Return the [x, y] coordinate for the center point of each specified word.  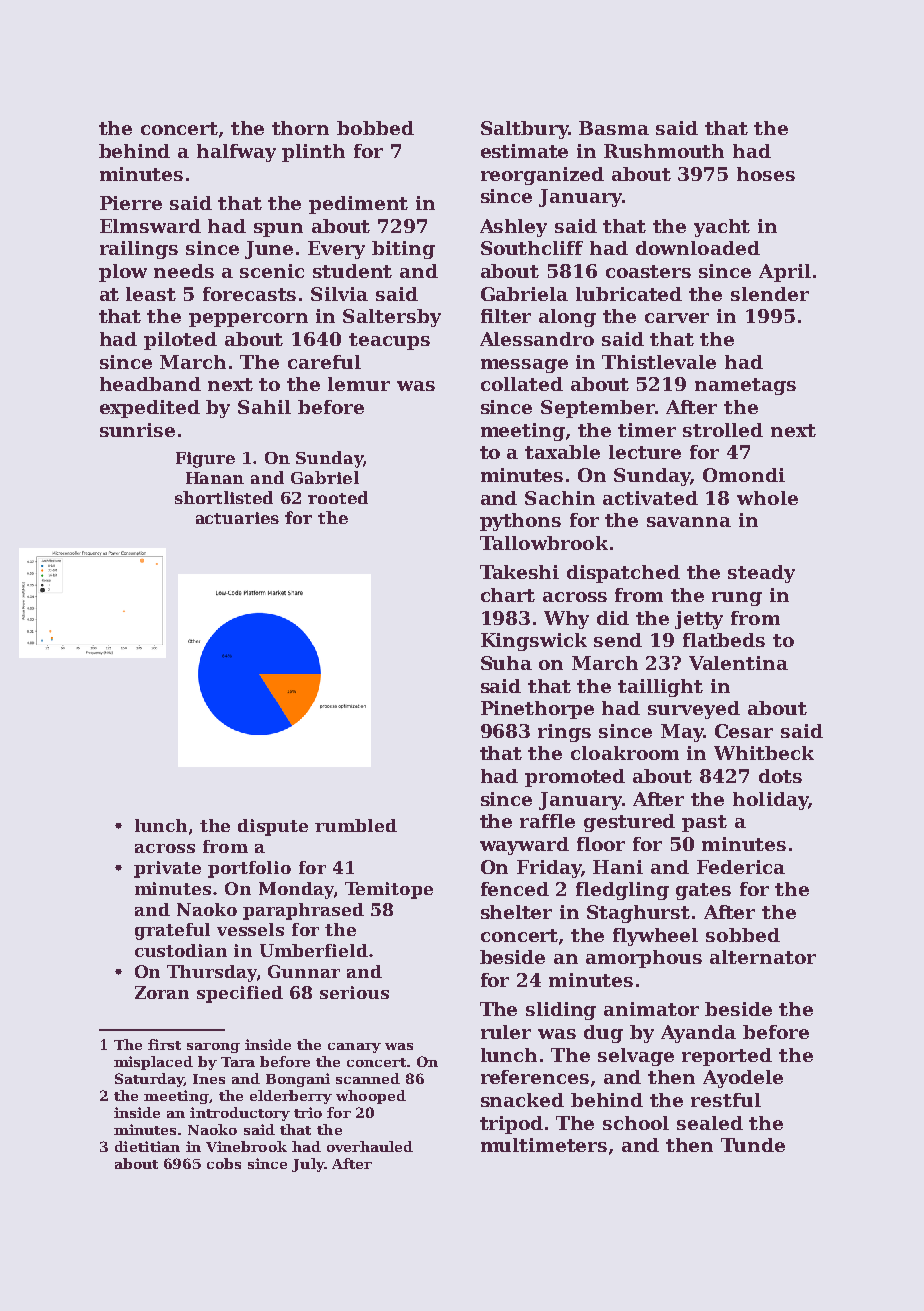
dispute [273, 827]
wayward [524, 846]
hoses [766, 174]
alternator [763, 957]
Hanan [215, 478]
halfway [236, 153]
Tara [238, 1062]
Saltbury [524, 130]
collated [522, 384]
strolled [723, 430]
